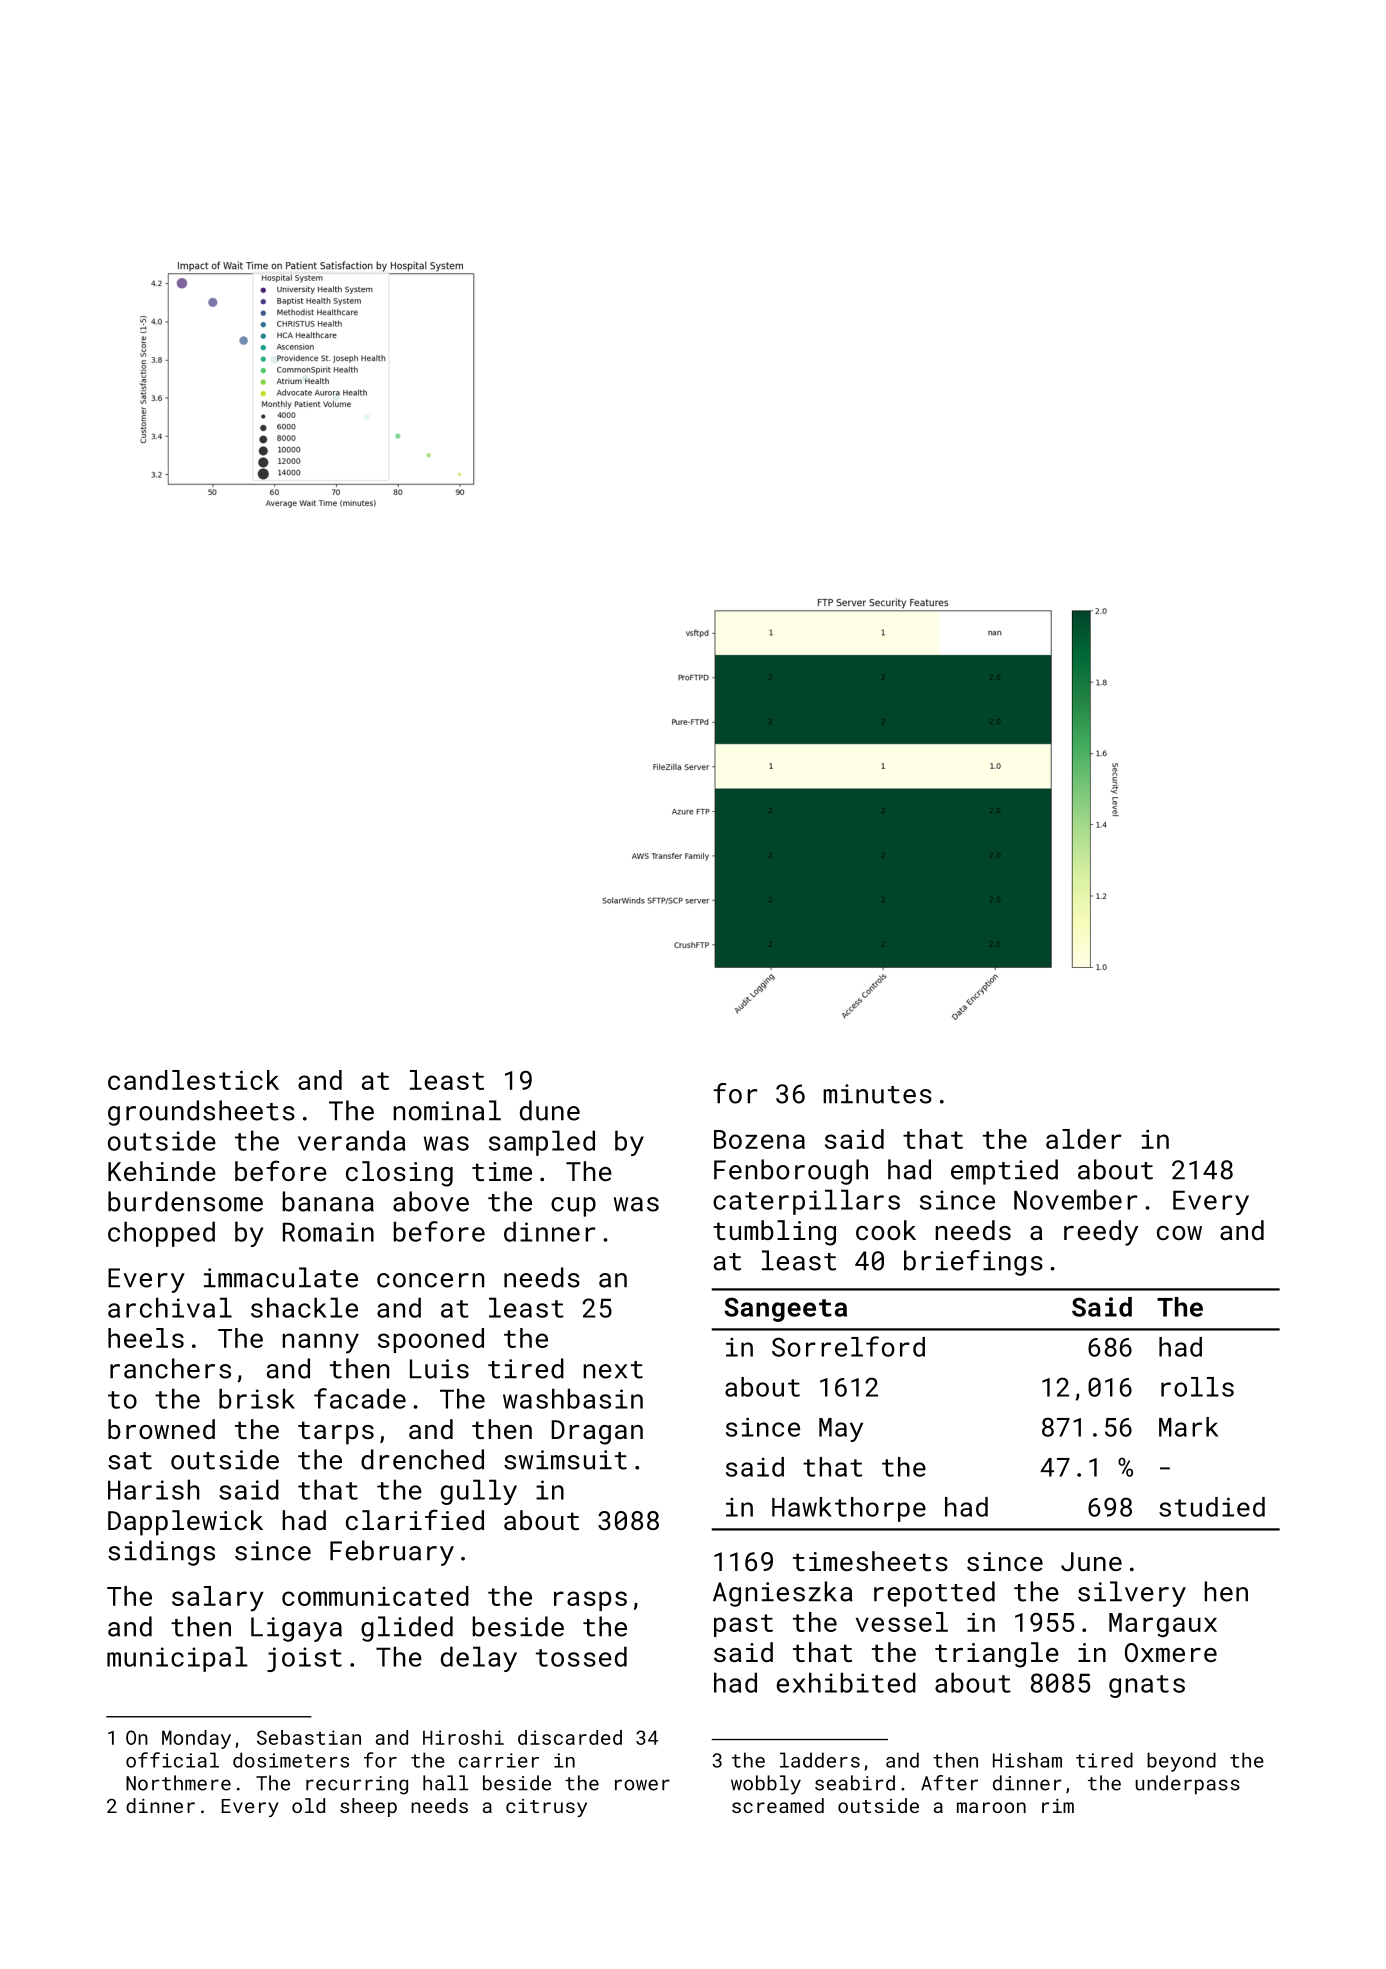  What do you see at coordinates (565, 1460) in the screenshot?
I see `swimsuit` at bounding box center [565, 1460].
